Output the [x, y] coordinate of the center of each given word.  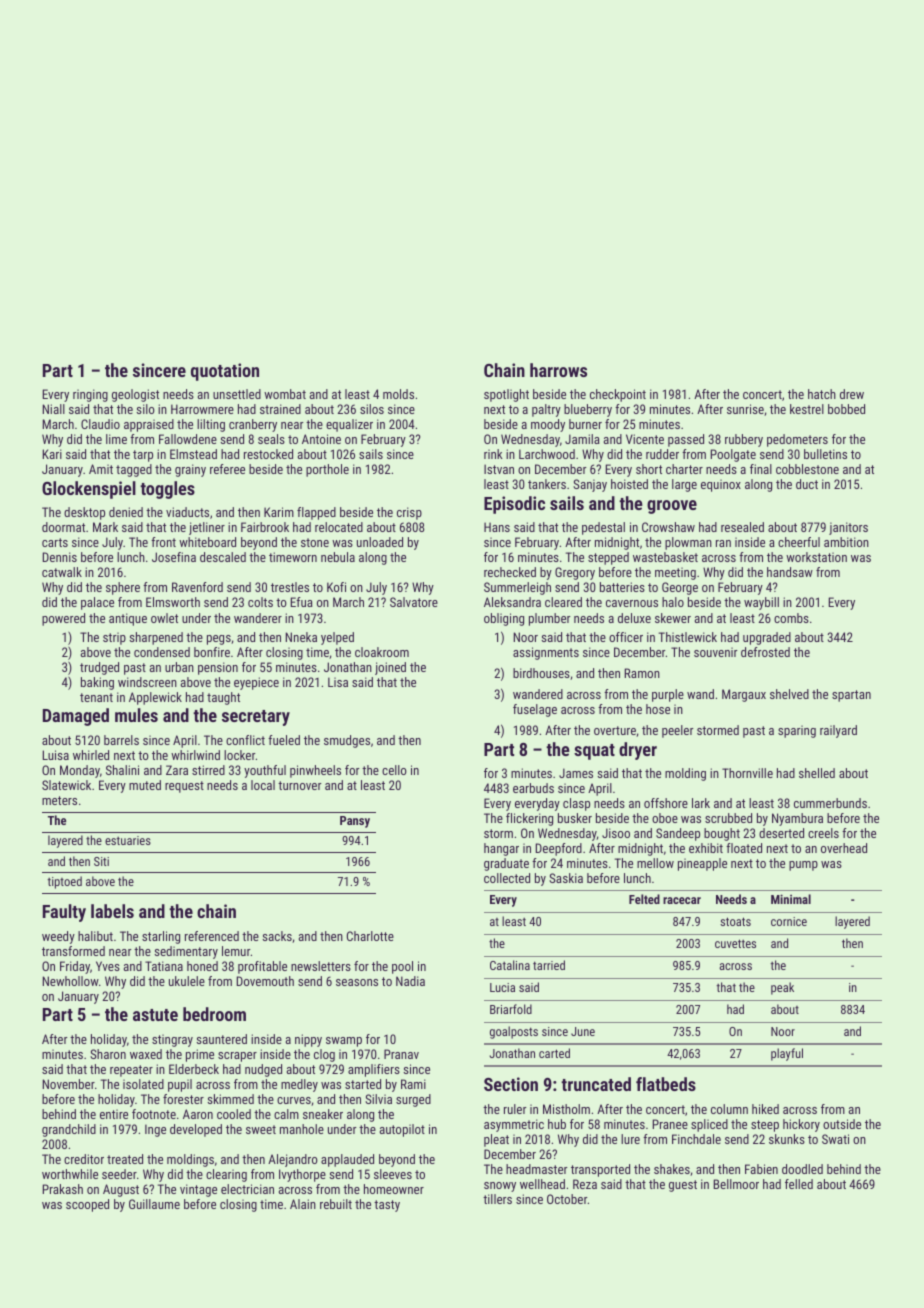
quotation [225, 372]
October [567, 1199]
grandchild [69, 1130]
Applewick [155, 698]
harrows [558, 370]
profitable [262, 967]
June [583, 1031]
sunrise [745, 409]
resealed [742, 527]
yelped [337, 638]
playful [787, 1054]
